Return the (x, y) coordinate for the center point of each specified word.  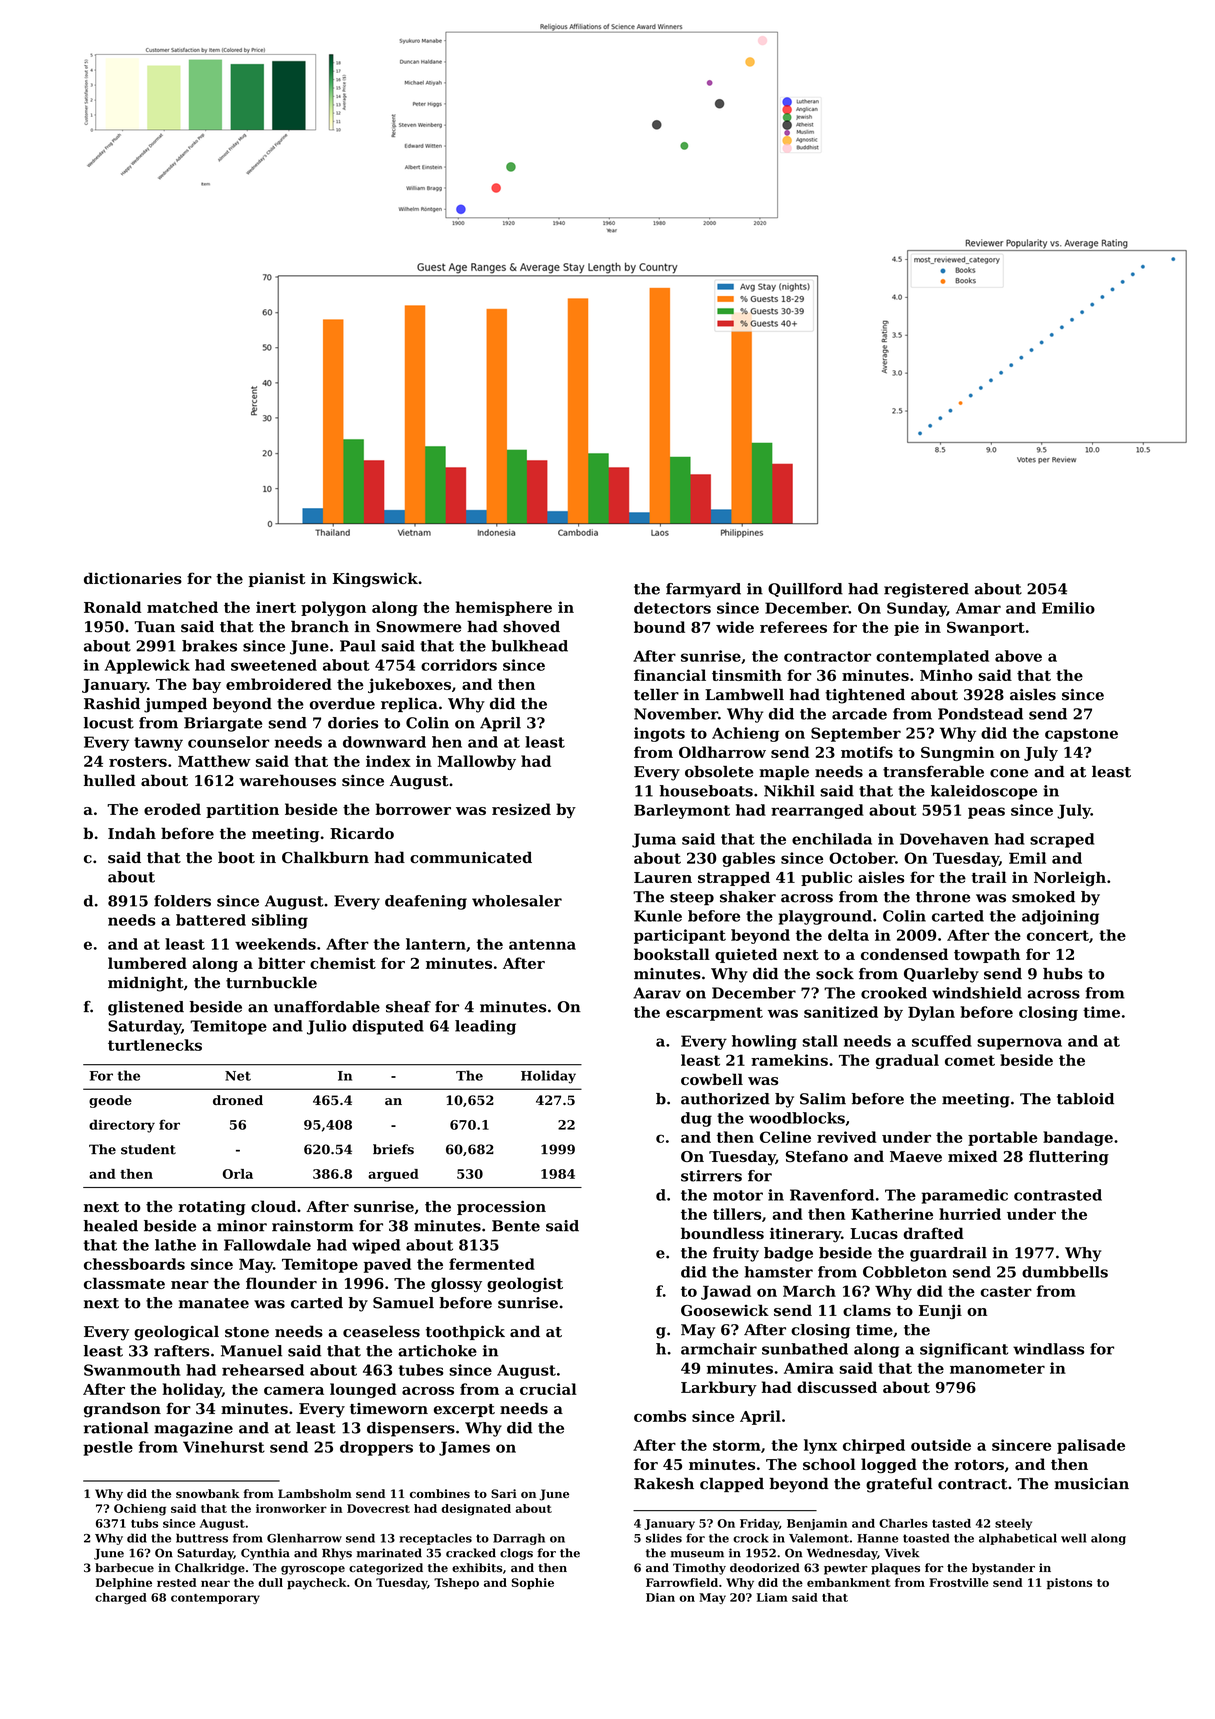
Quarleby (941, 975)
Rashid (112, 704)
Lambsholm (315, 1493)
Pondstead (980, 714)
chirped (874, 1446)
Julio (327, 1027)
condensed (904, 954)
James (464, 1448)
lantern (436, 944)
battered (211, 920)
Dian (660, 1597)
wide (735, 627)
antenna (542, 944)
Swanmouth (132, 1370)
